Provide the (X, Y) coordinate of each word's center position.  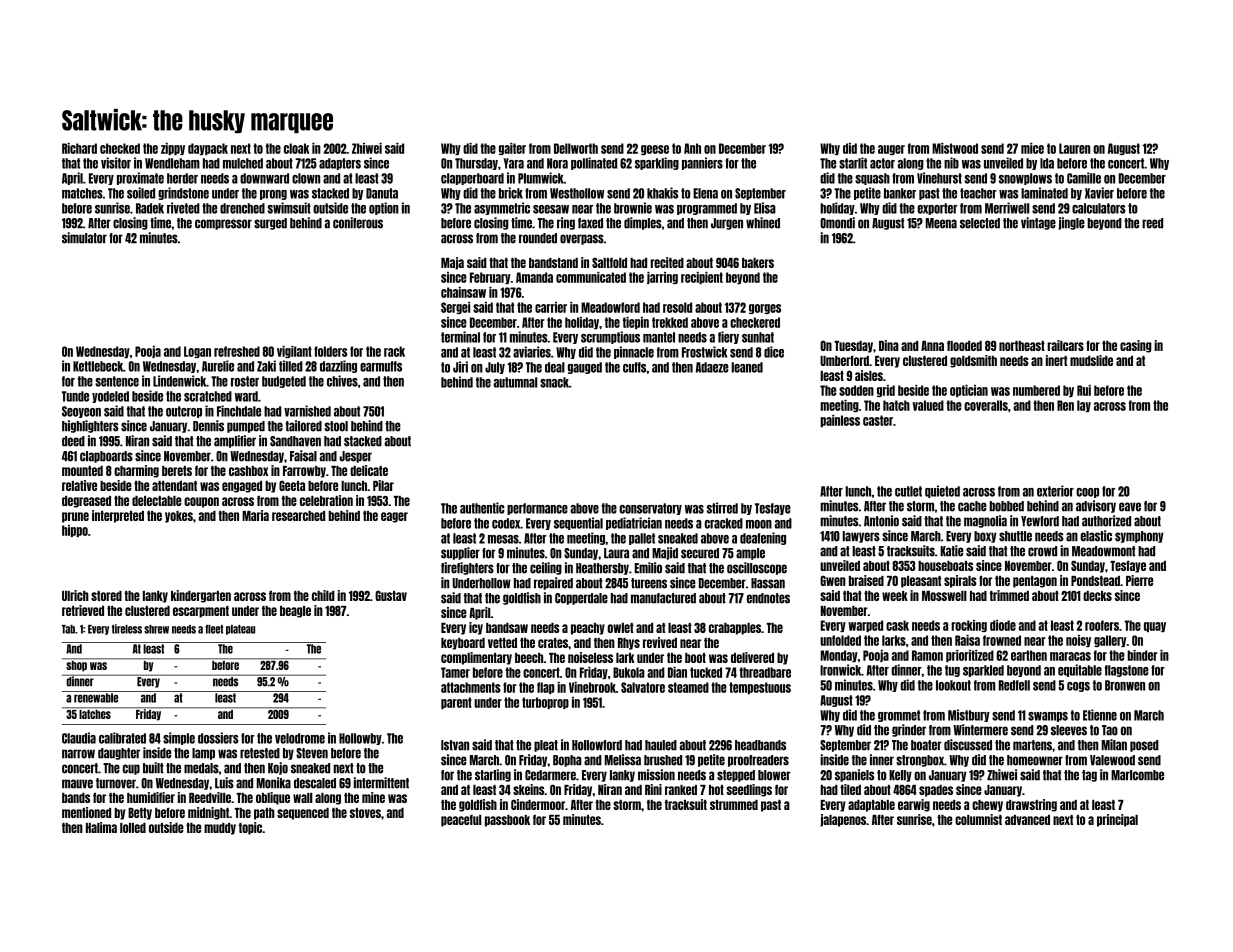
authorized (1106, 521)
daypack (208, 149)
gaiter (512, 149)
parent (456, 703)
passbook (507, 821)
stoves (365, 813)
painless (840, 421)
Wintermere (980, 730)
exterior (1055, 491)
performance (537, 509)
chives (342, 381)
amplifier (235, 441)
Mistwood (955, 148)
